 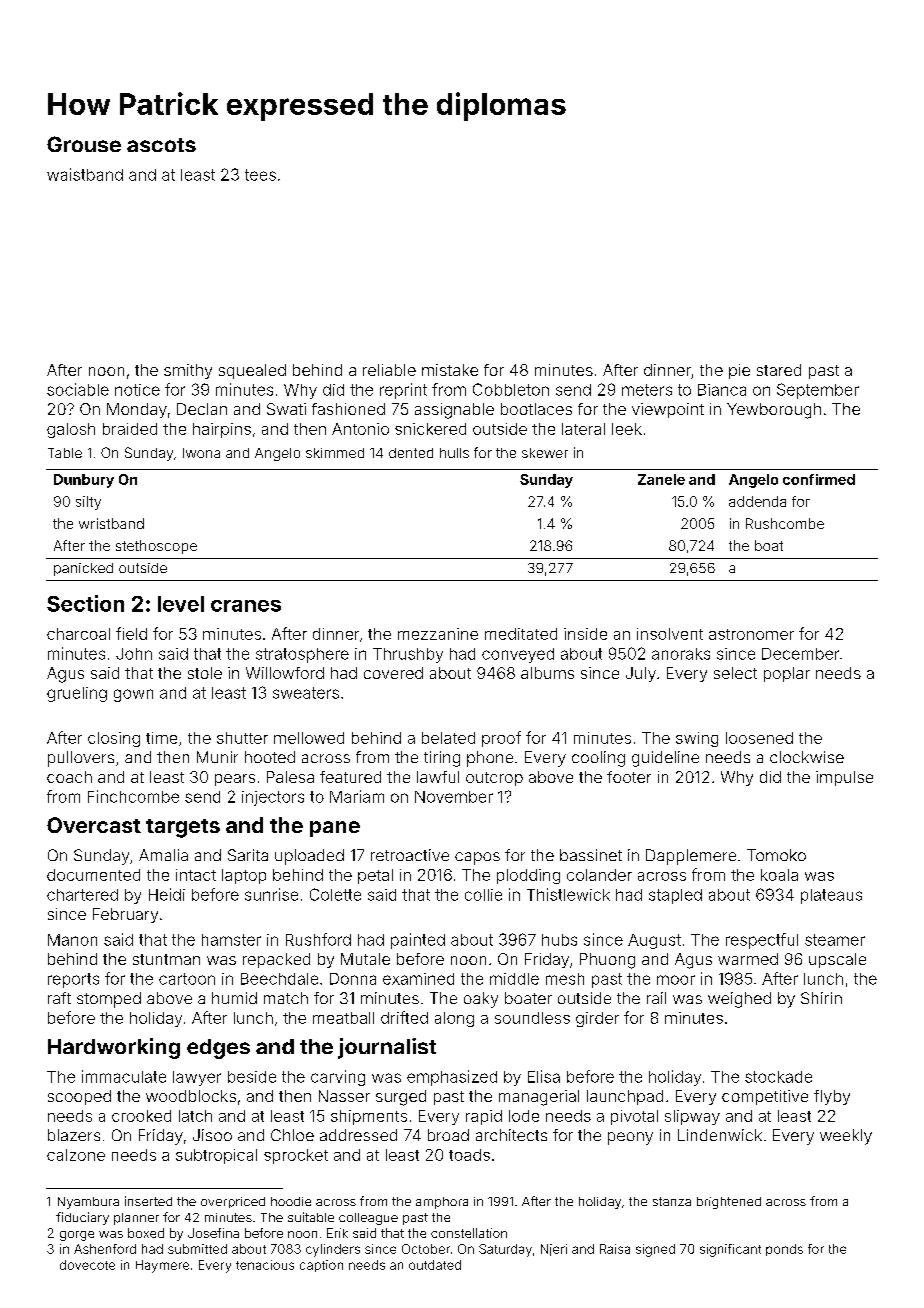 I want to click on addenda, so click(x=757, y=501).
